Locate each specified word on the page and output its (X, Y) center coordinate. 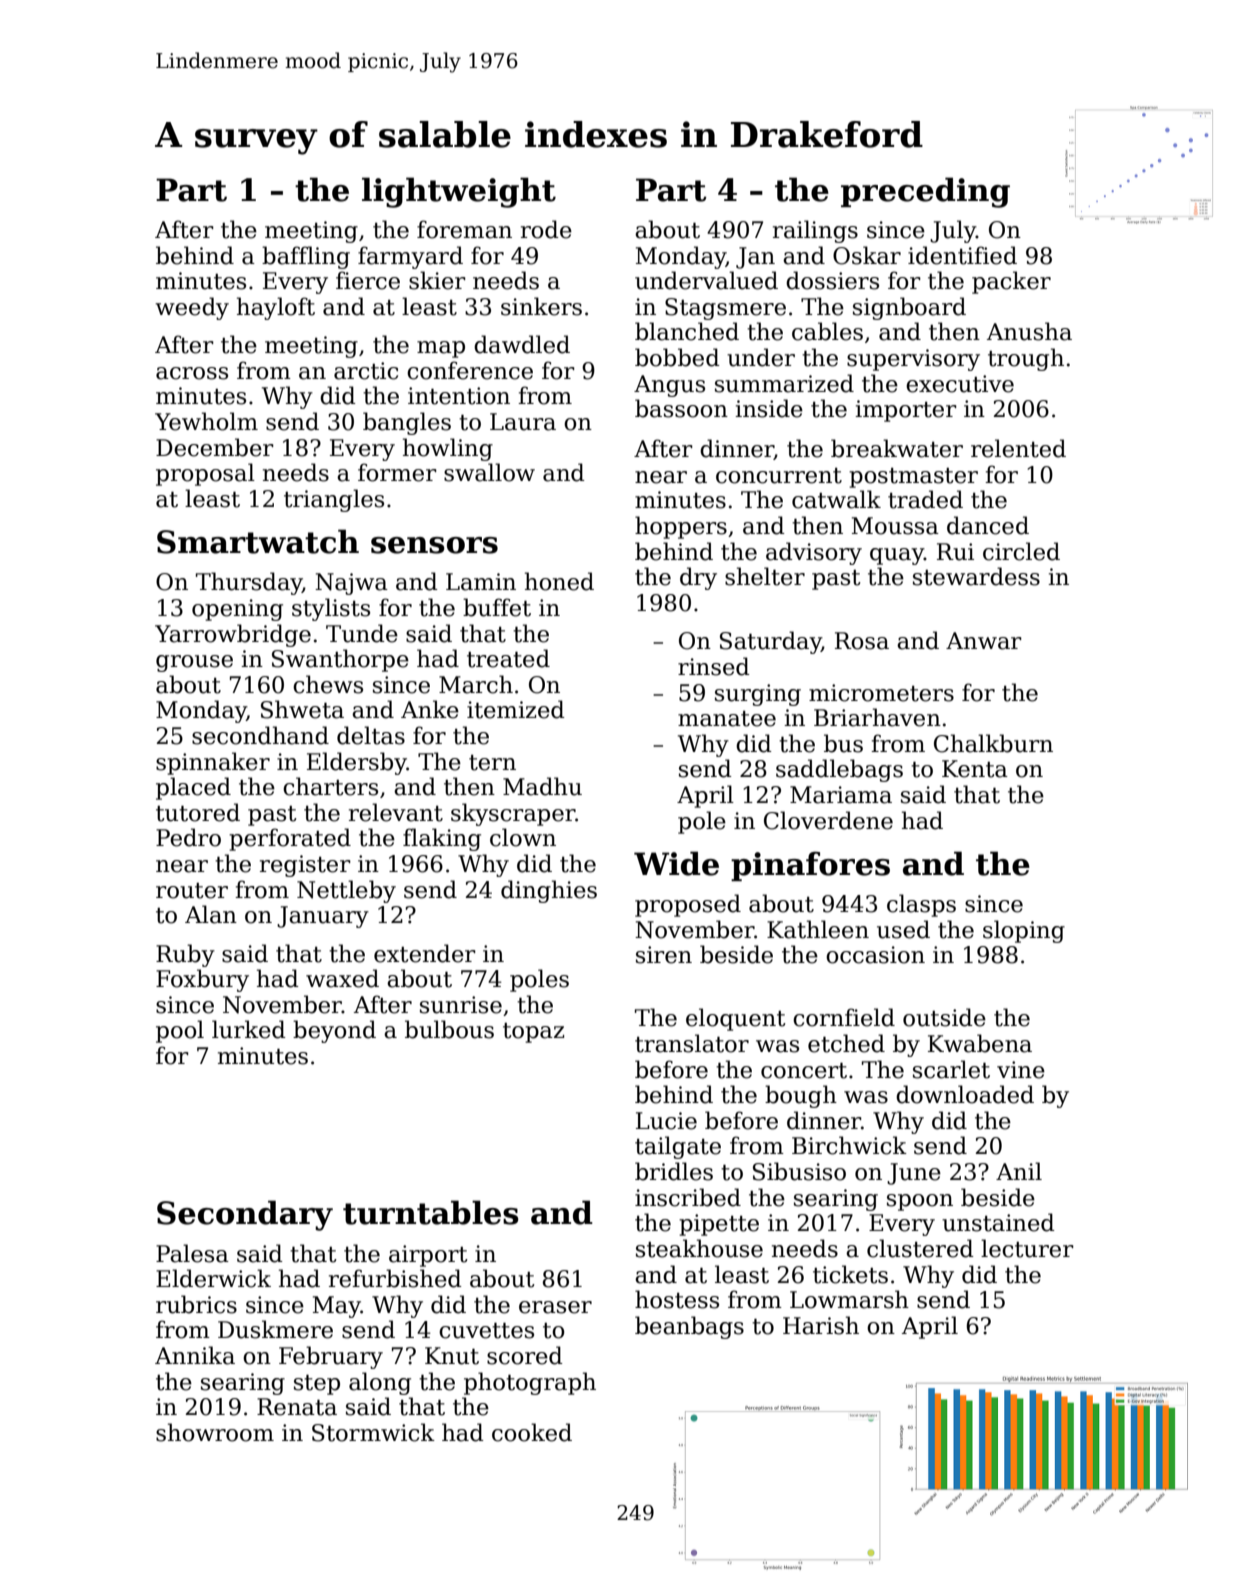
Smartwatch (258, 541)
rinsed (714, 666)
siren (664, 955)
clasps (921, 905)
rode (546, 229)
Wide (676, 863)
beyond (334, 1031)
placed (193, 788)
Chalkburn (993, 743)
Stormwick (373, 1432)
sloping (1024, 931)
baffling (306, 257)
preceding (925, 192)
